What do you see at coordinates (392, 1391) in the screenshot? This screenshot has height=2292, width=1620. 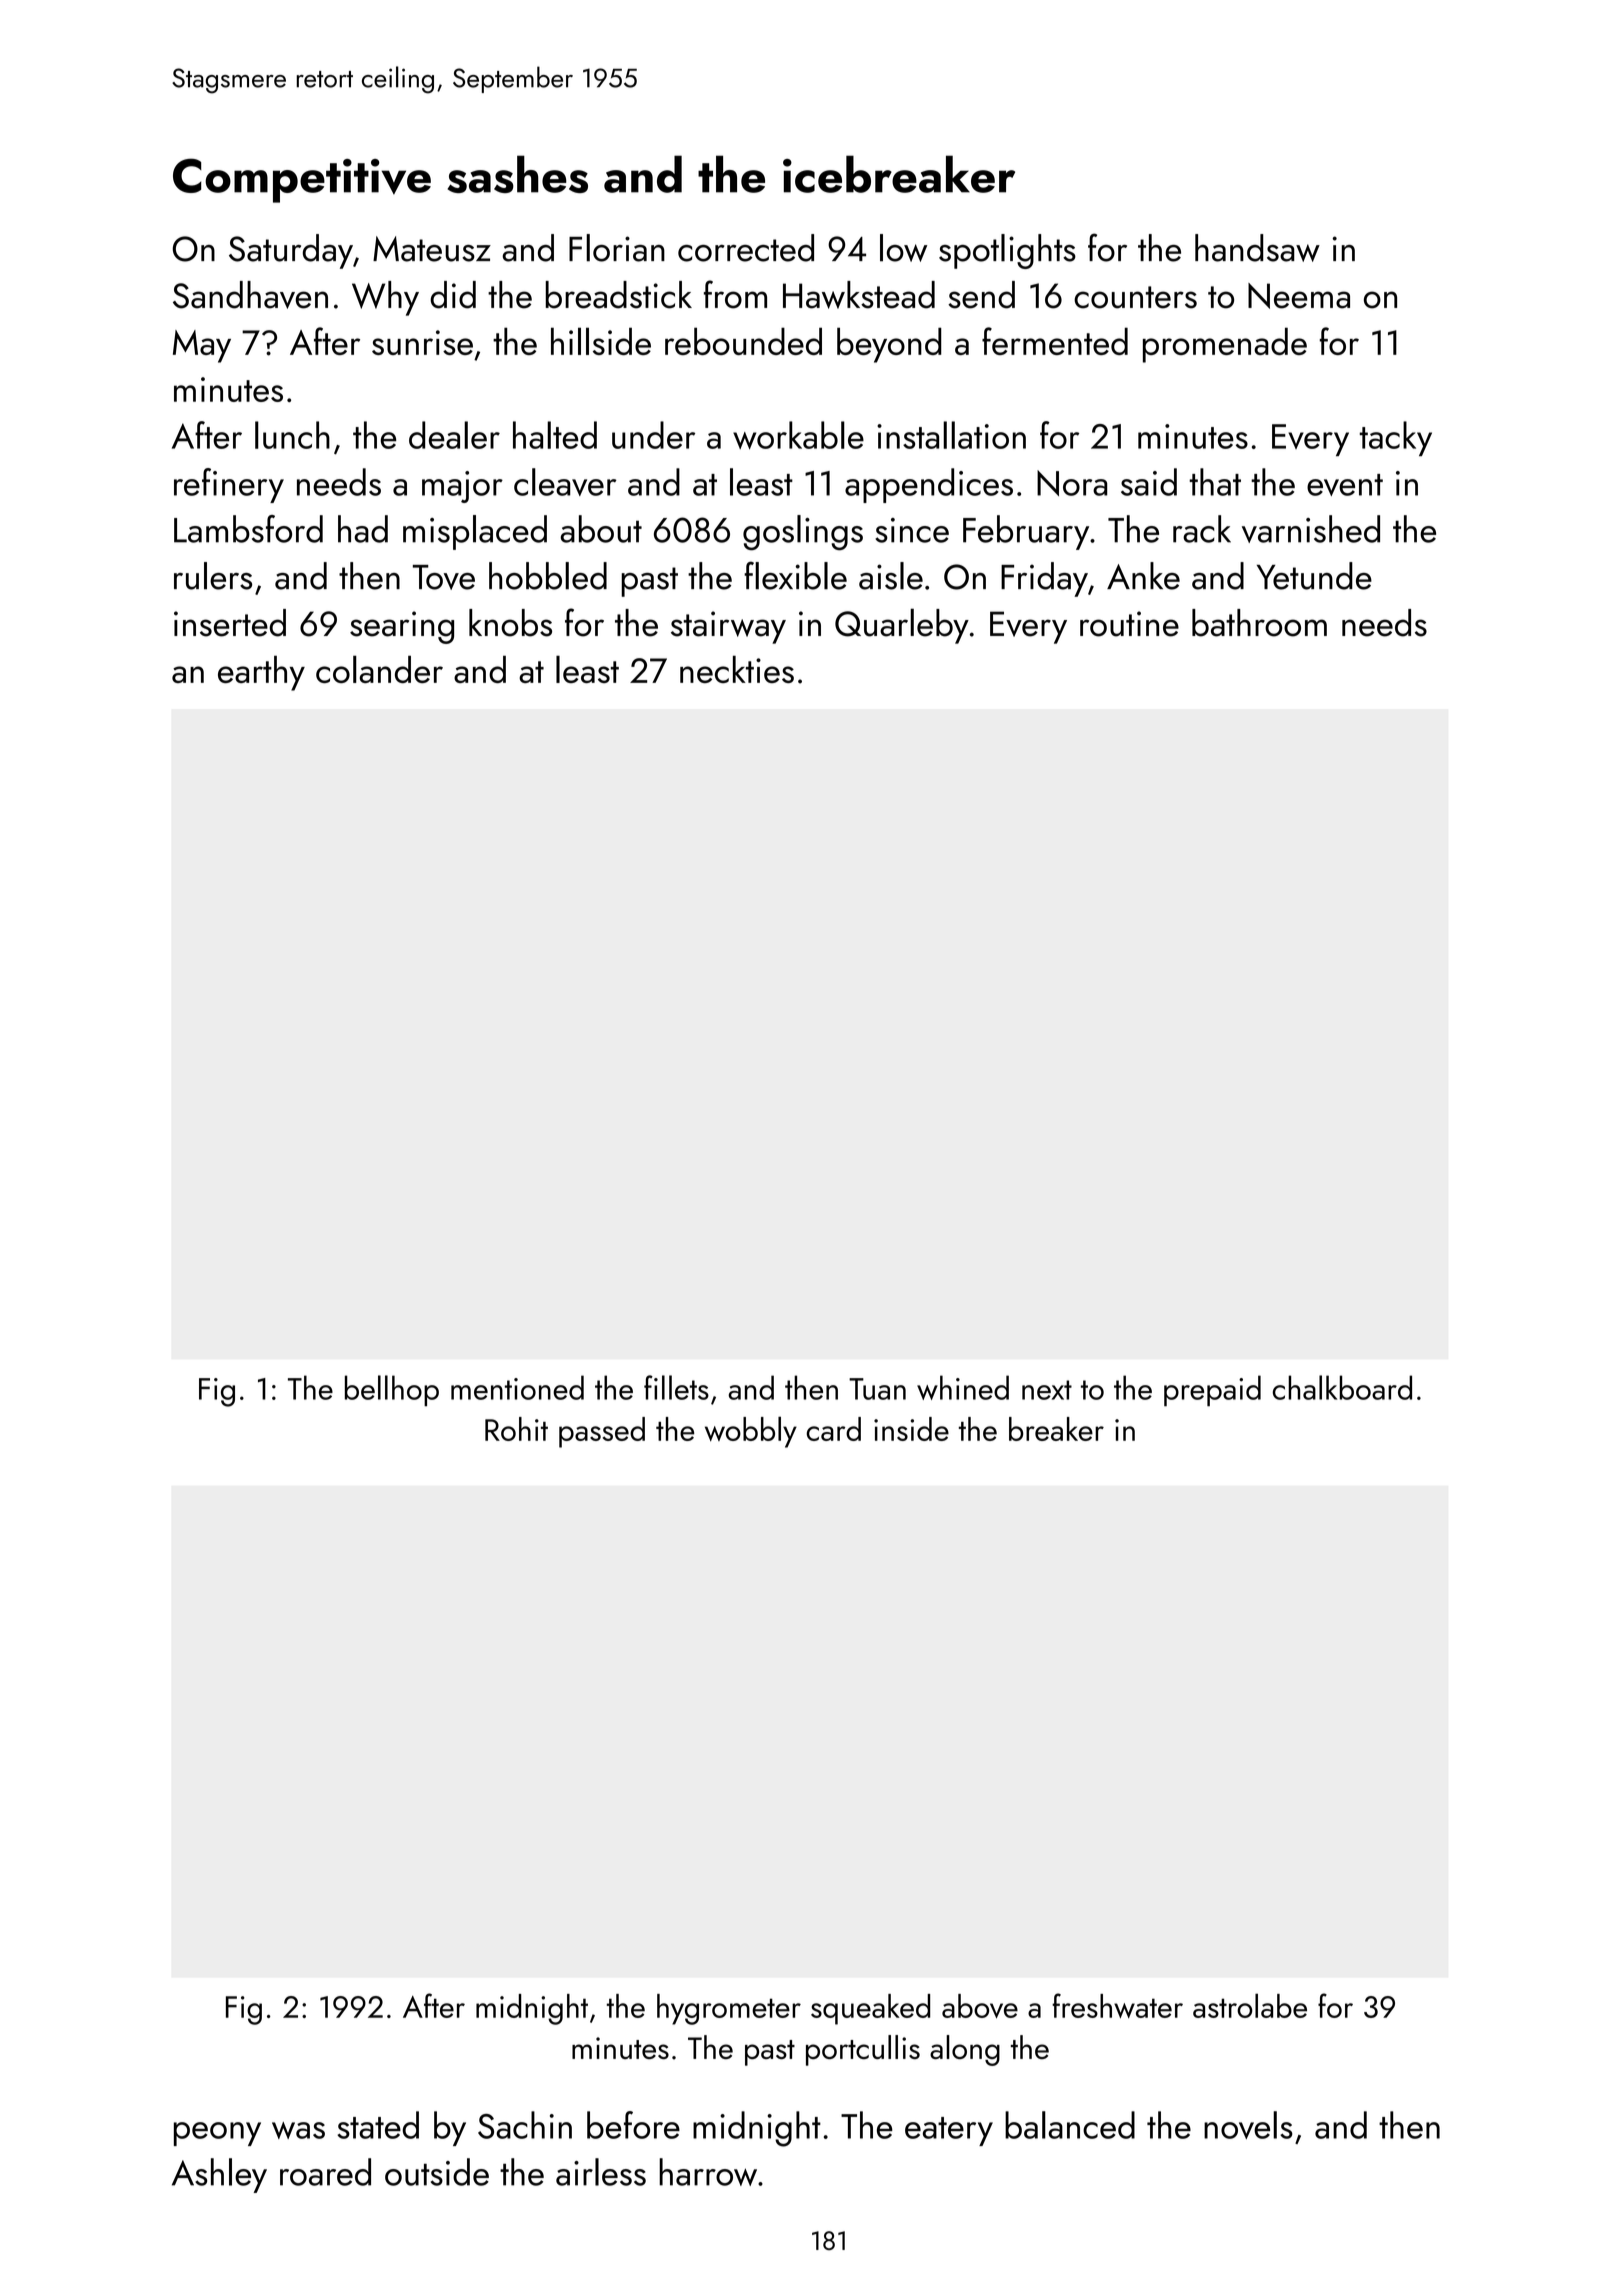 I see `bellhop` at bounding box center [392, 1391].
